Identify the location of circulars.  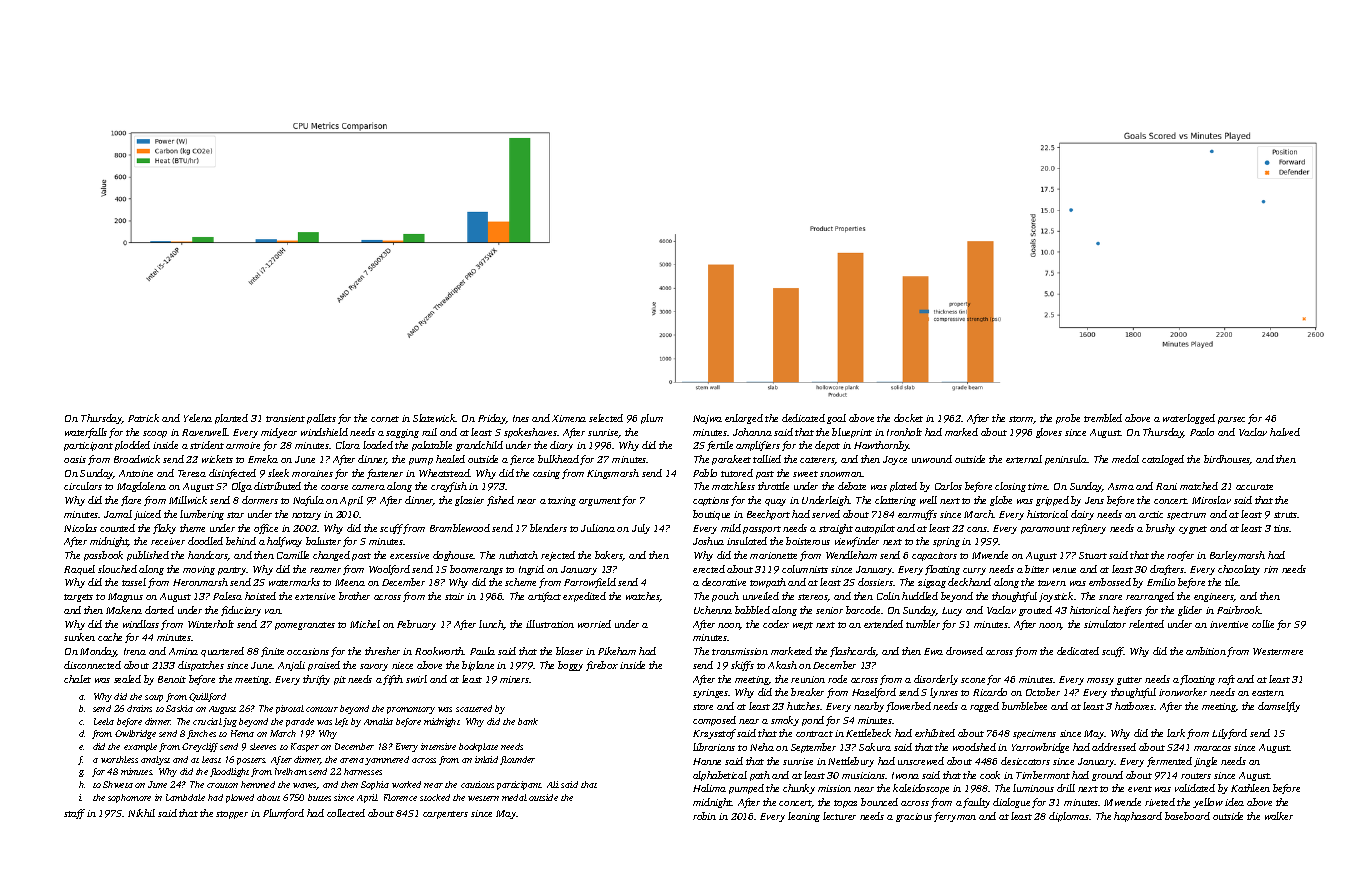
(83, 486).
